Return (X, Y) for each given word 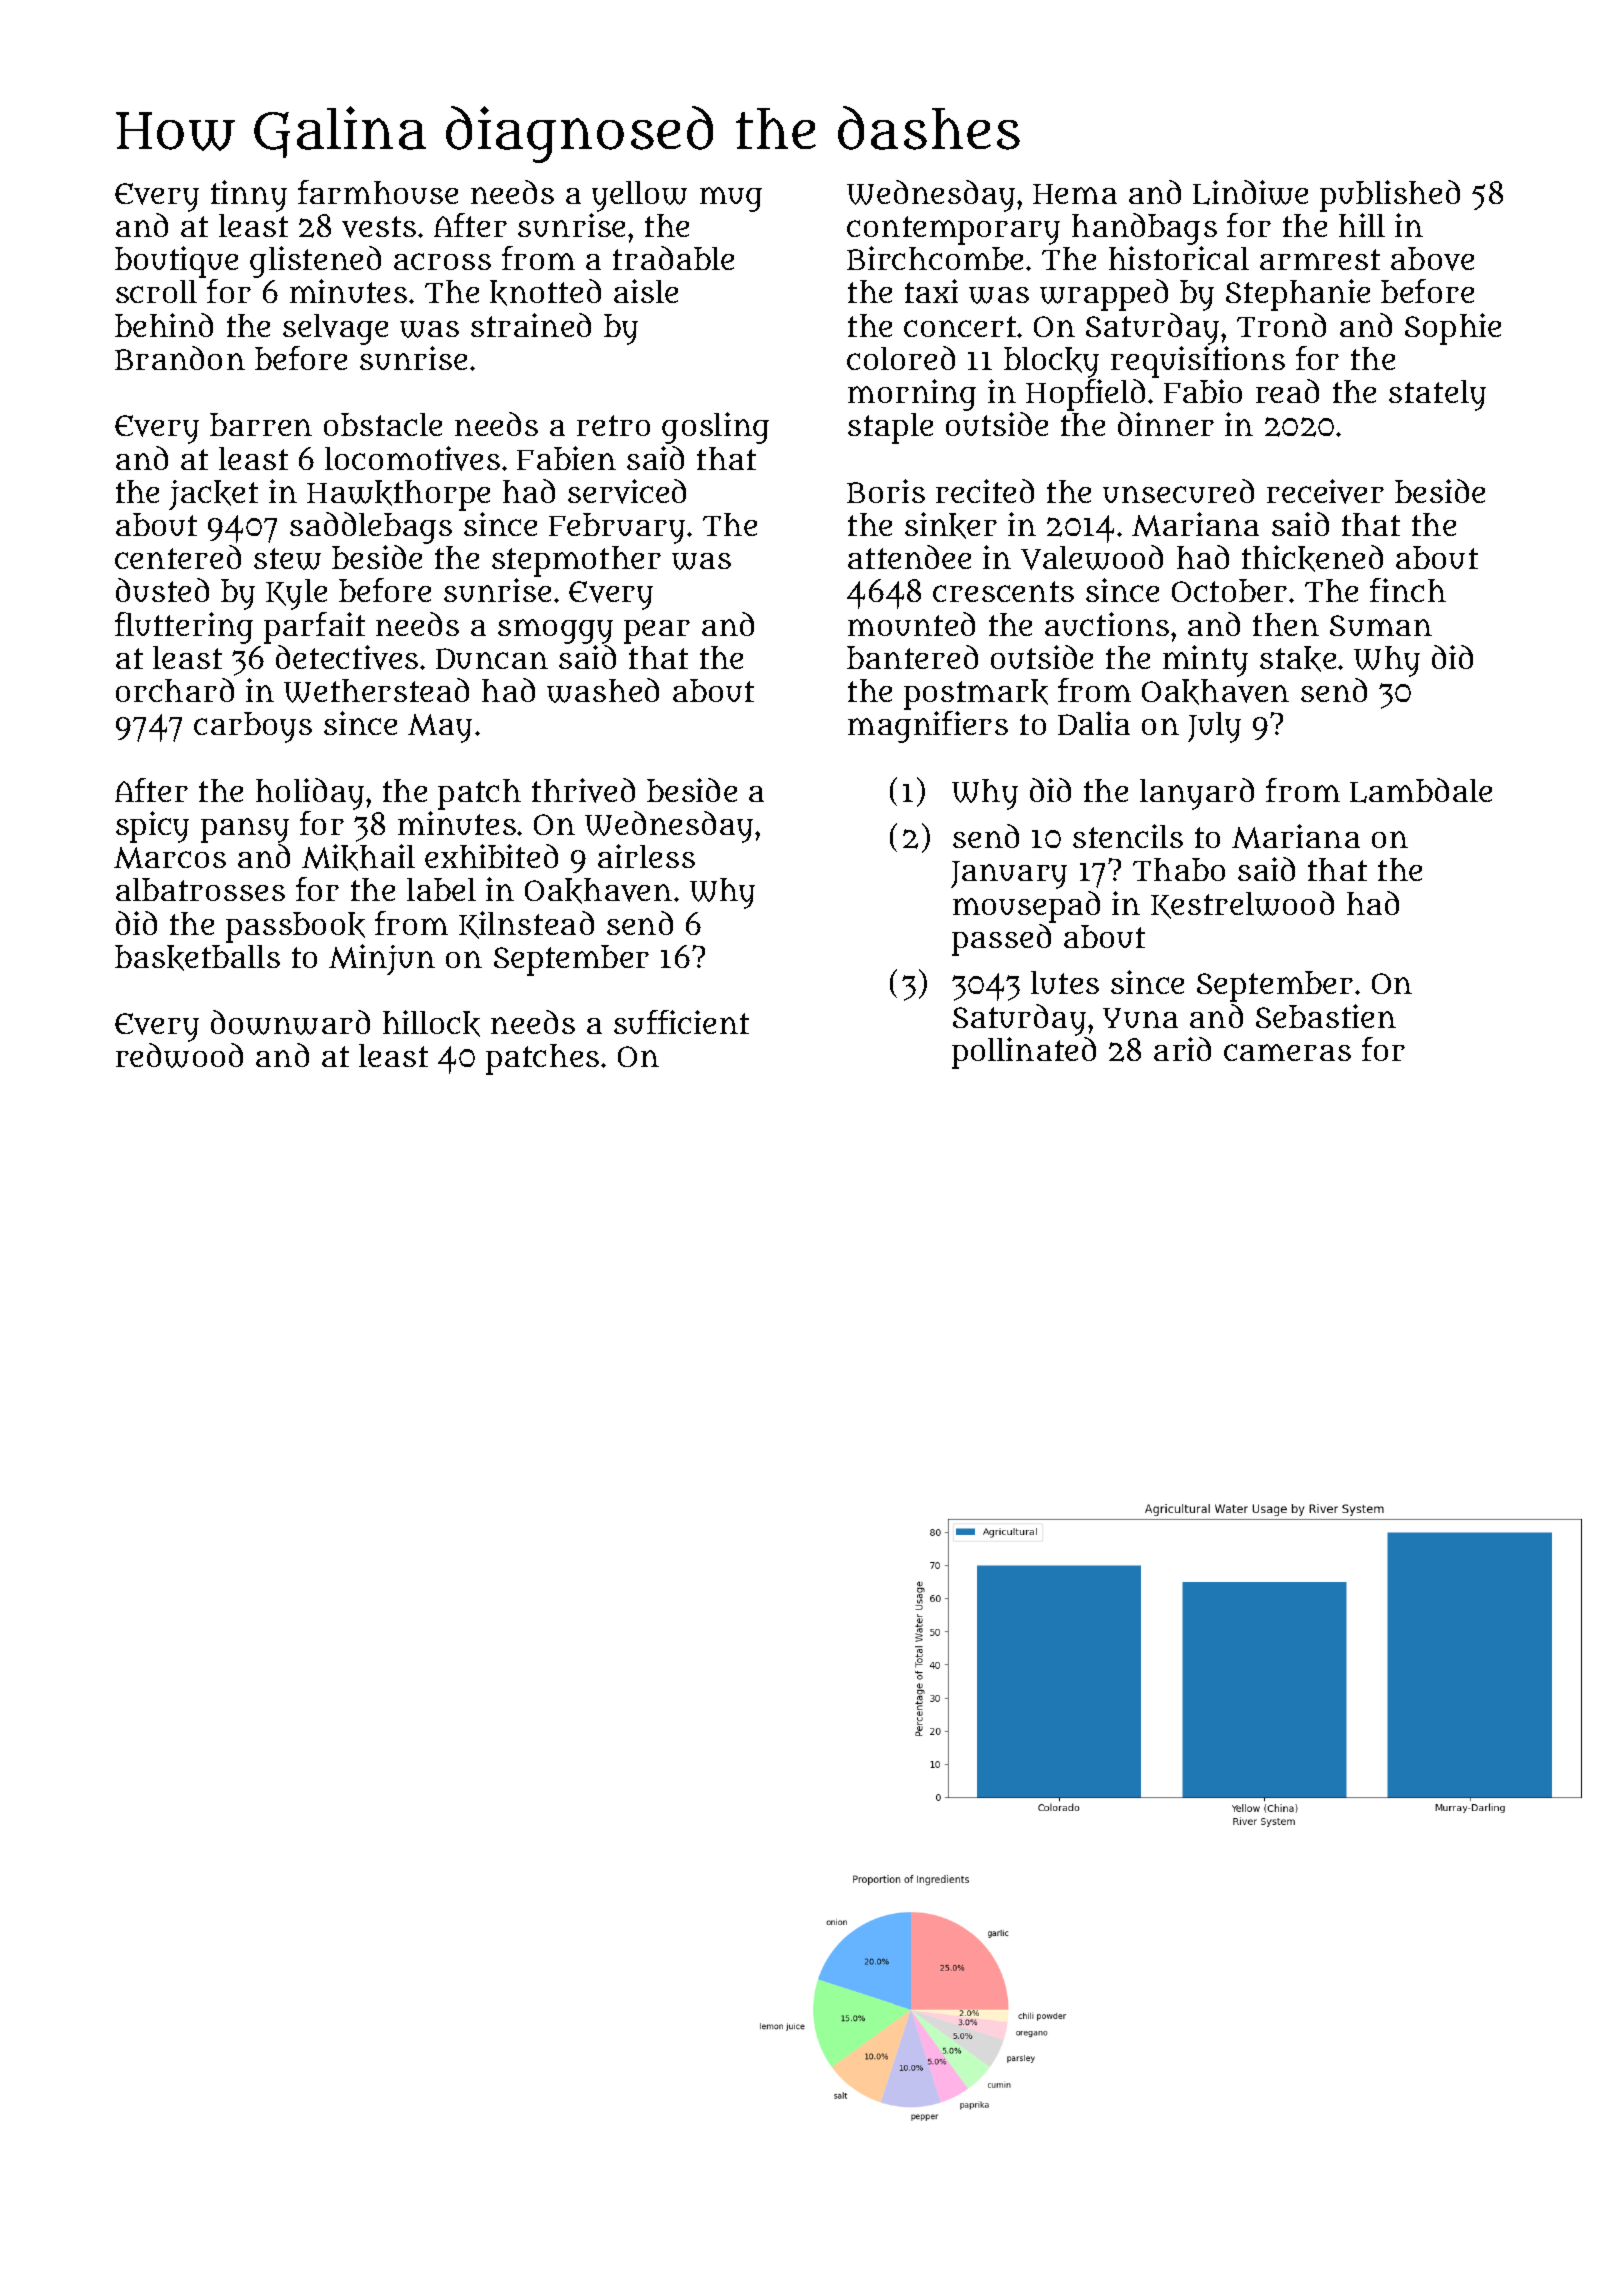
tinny (249, 196)
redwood (179, 1055)
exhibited (491, 856)
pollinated (1024, 1053)
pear (657, 632)
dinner (1166, 424)
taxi (931, 291)
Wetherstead (376, 690)
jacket (213, 495)
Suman (1381, 625)
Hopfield (1085, 395)
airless (646, 856)
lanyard (1197, 794)
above (1432, 259)
